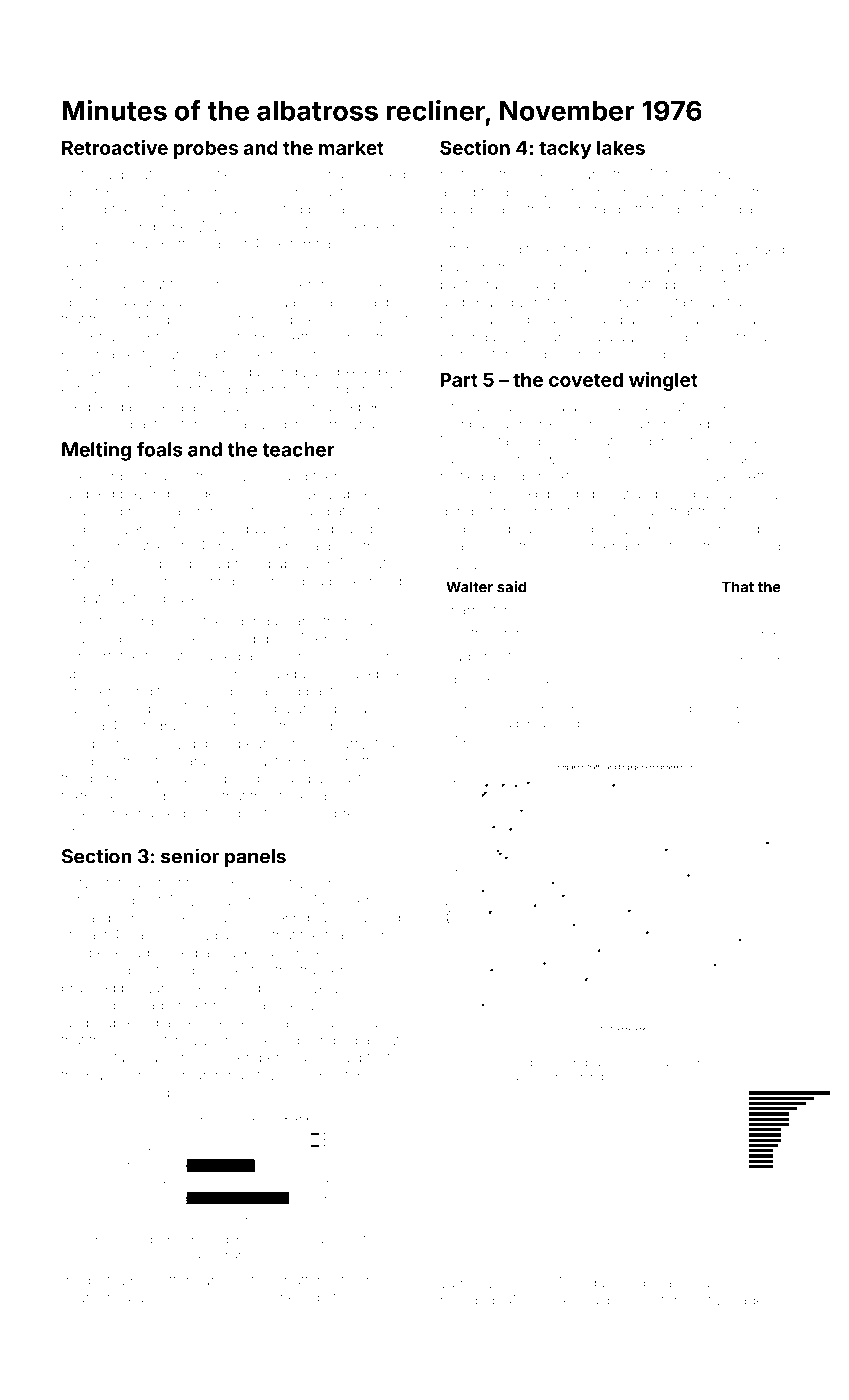 The image size is (849, 1400). Describe the element at coordinates (90, 900) in the screenshot. I see `criticized` at that location.
